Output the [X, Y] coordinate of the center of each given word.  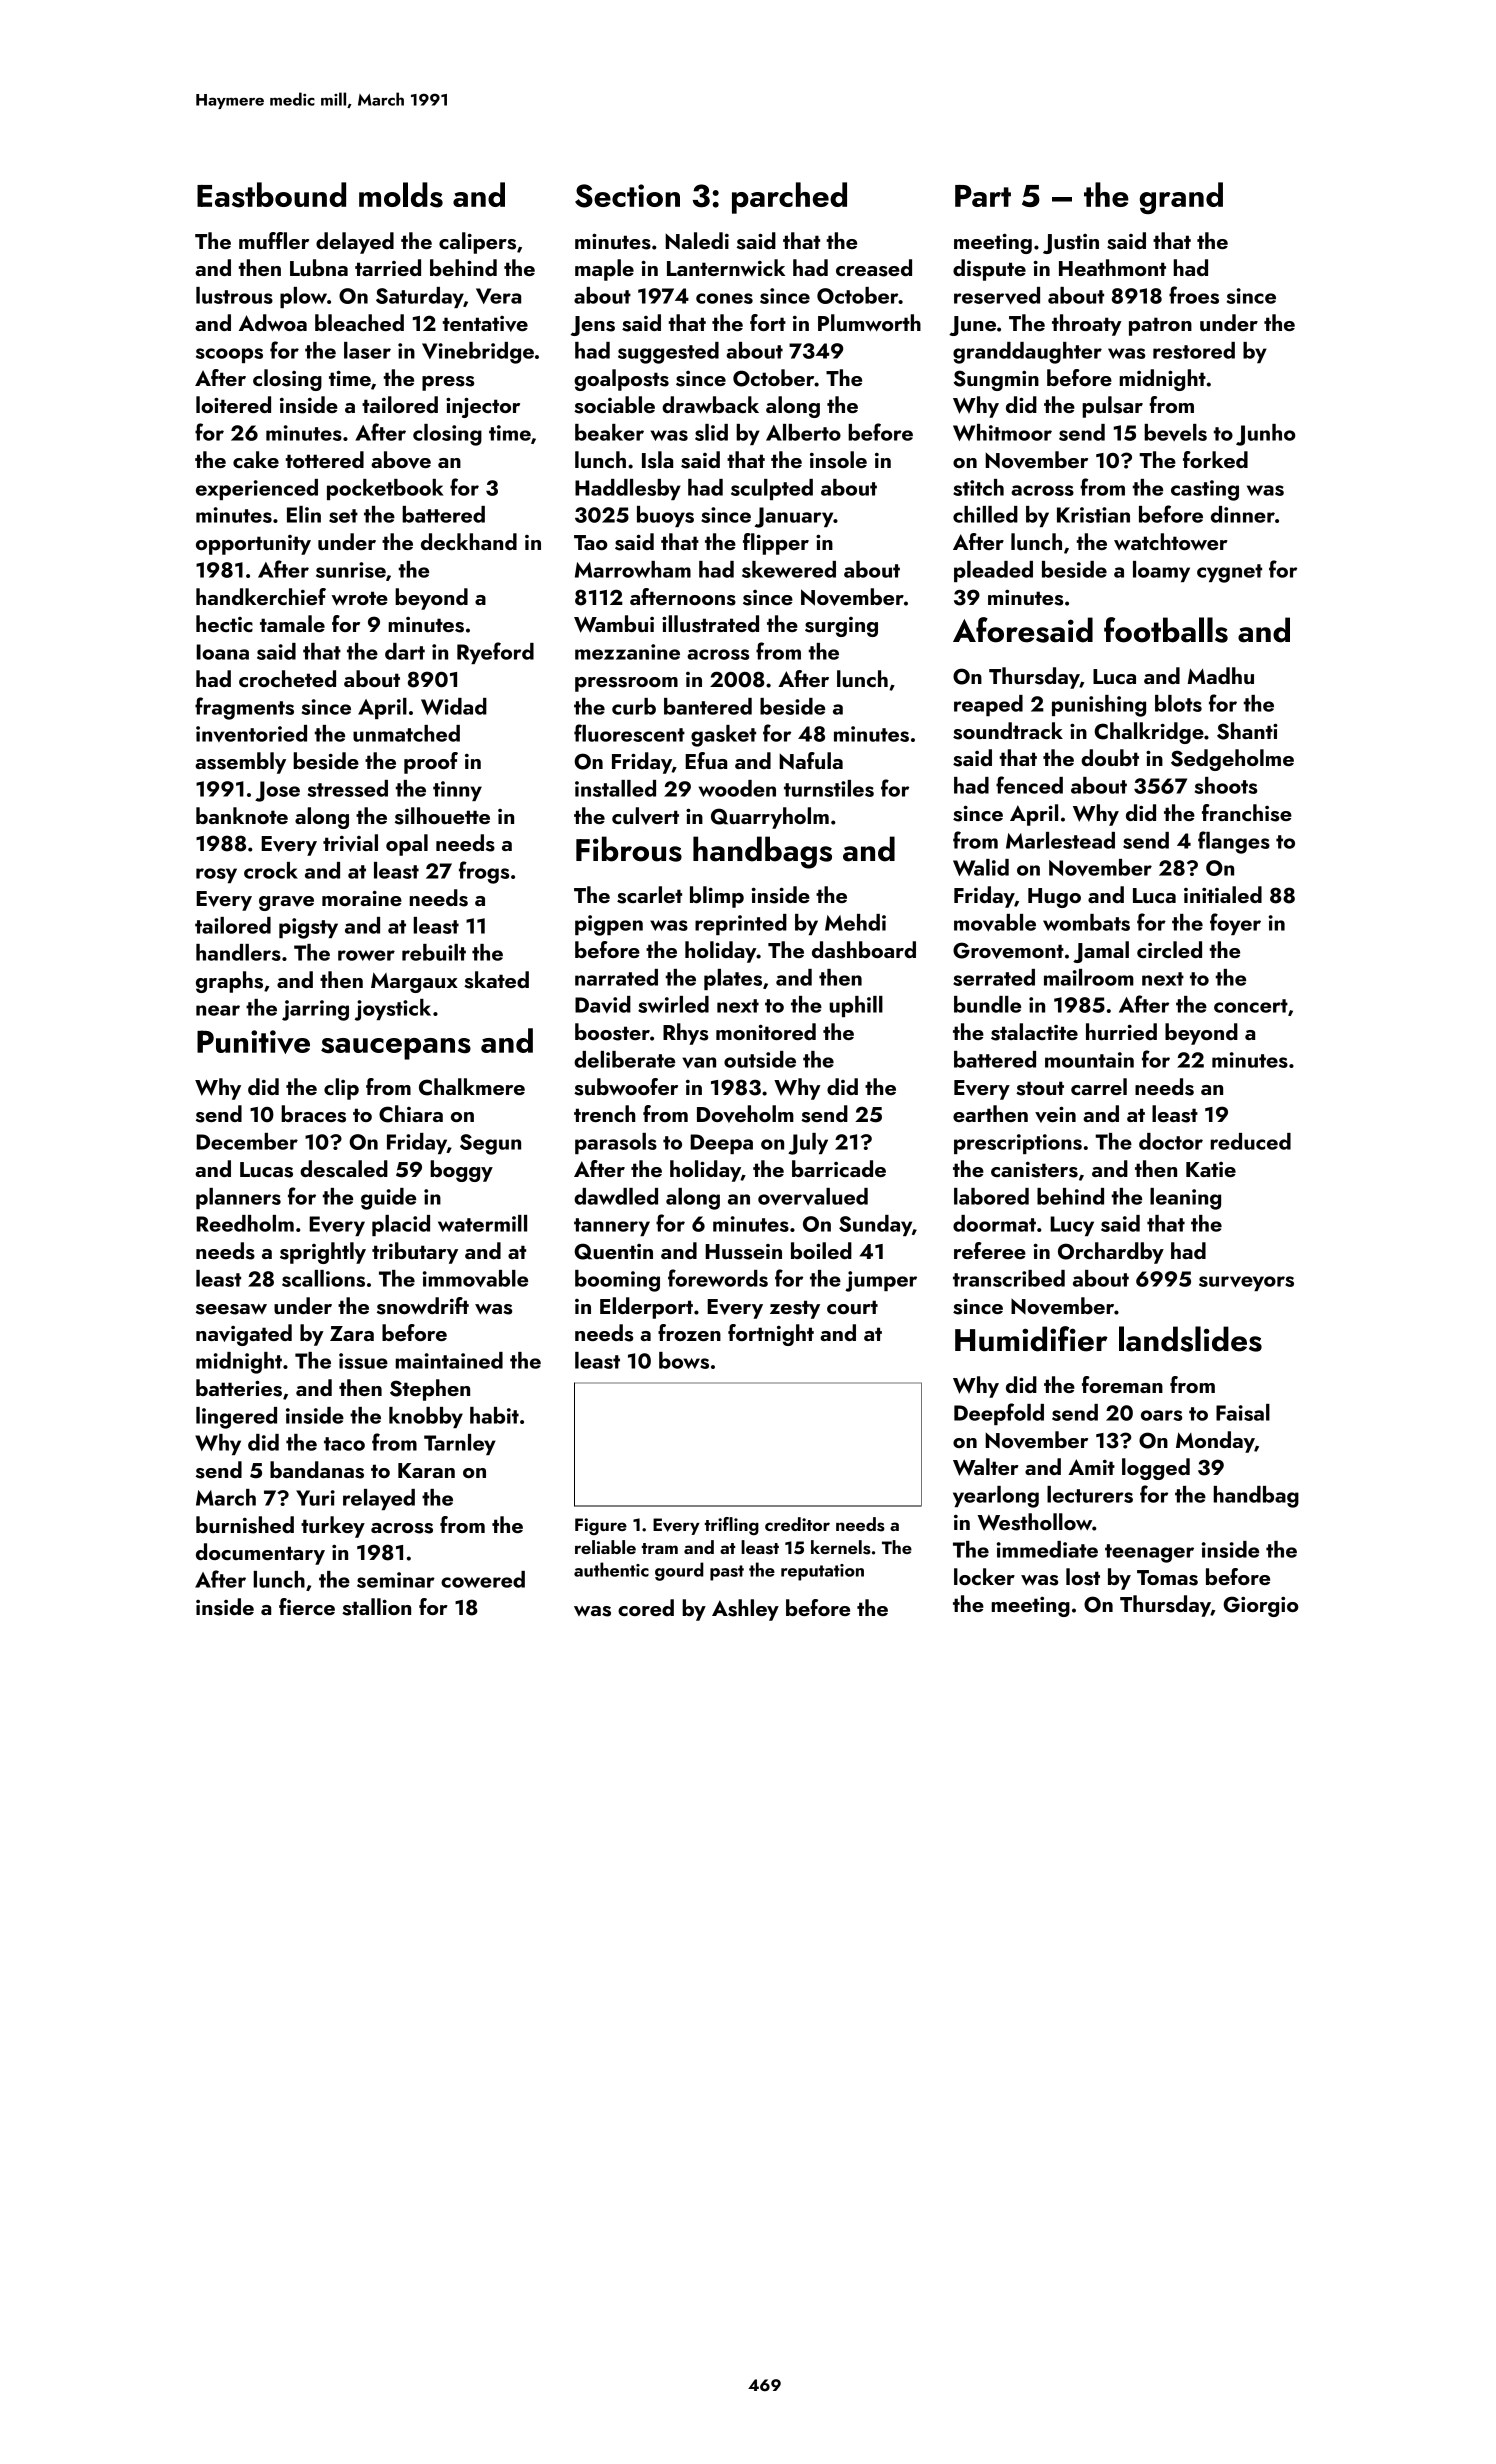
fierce [307, 1606]
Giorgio [1261, 1606]
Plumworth [869, 322]
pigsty [308, 928]
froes [1194, 295]
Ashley [745, 1610]
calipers [477, 243]
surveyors [1246, 1283]
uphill [856, 1006]
